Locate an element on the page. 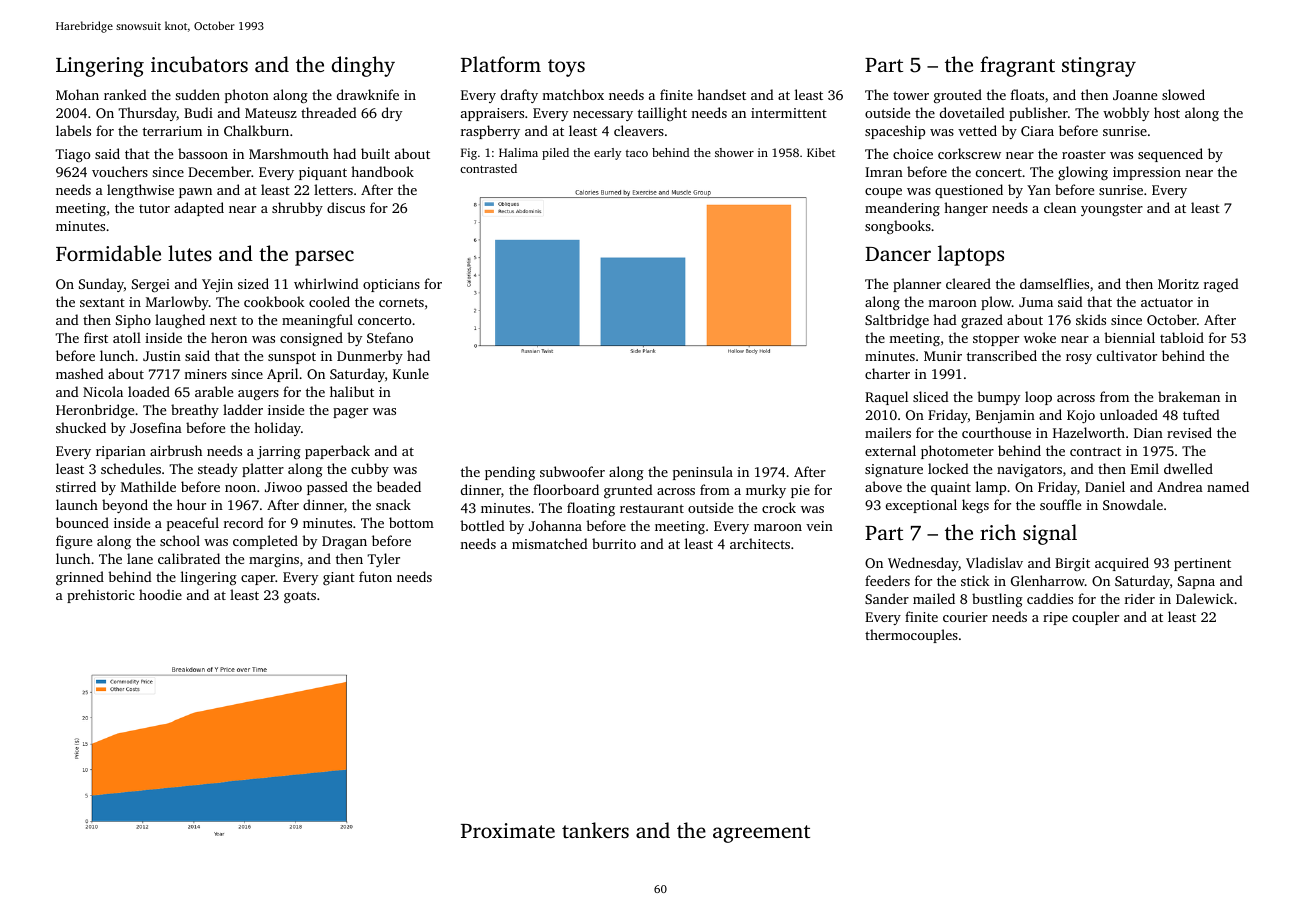 Image resolution: width=1308 pixels, height=924 pixels. toys is located at coordinates (566, 68).
